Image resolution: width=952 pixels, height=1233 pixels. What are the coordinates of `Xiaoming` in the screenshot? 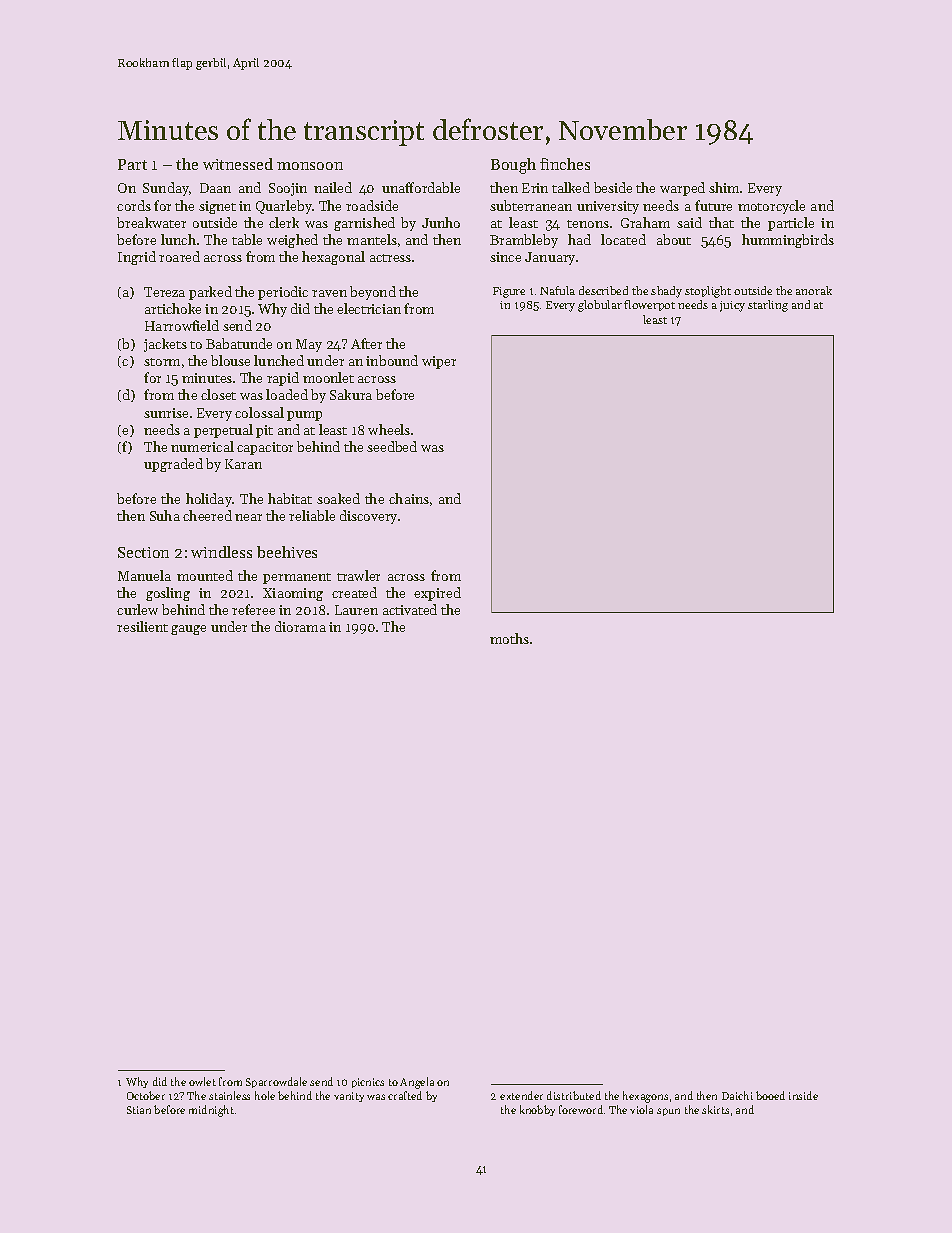 It's located at (293, 594).
